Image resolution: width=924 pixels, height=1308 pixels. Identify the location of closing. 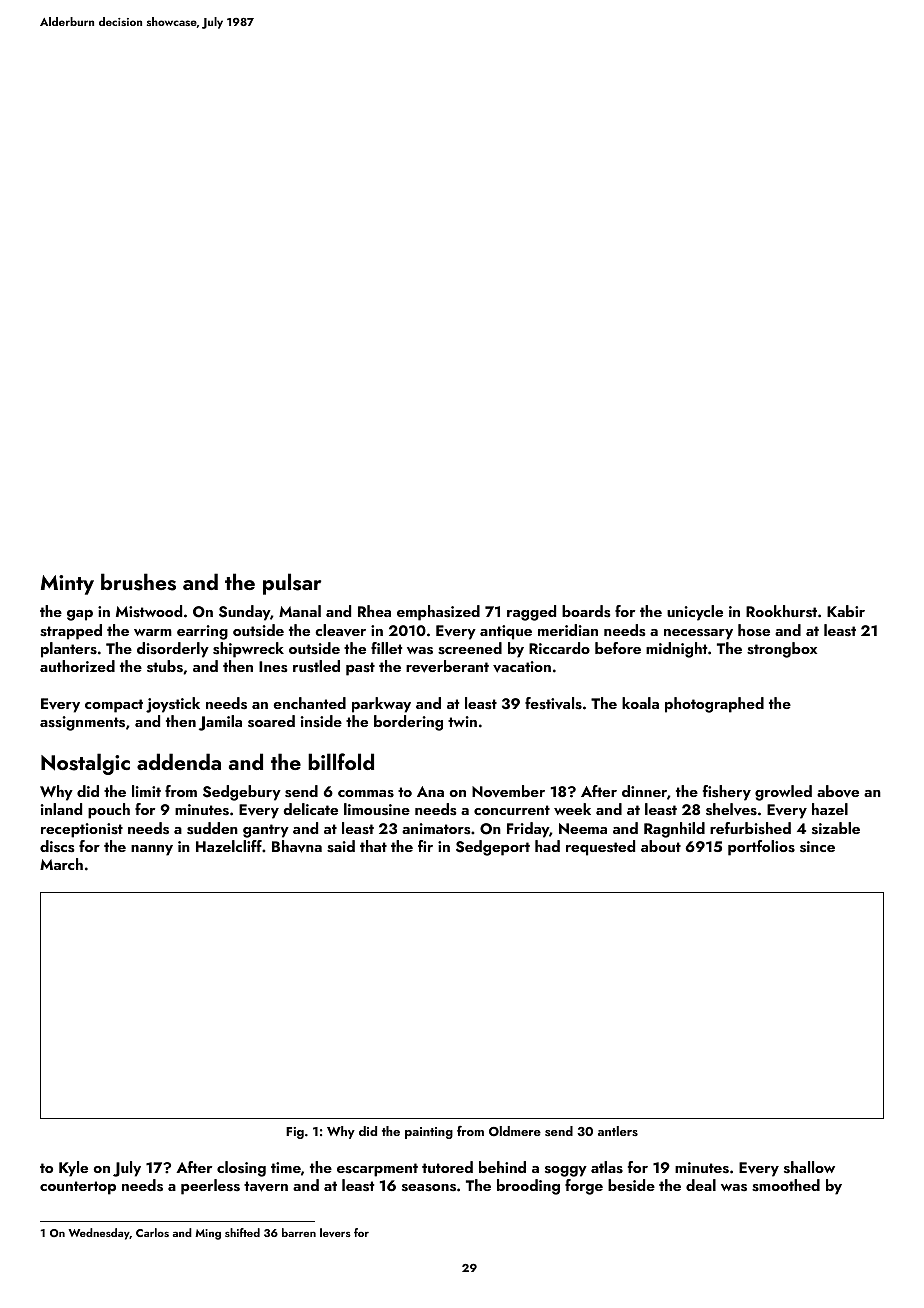
(241, 1169).
